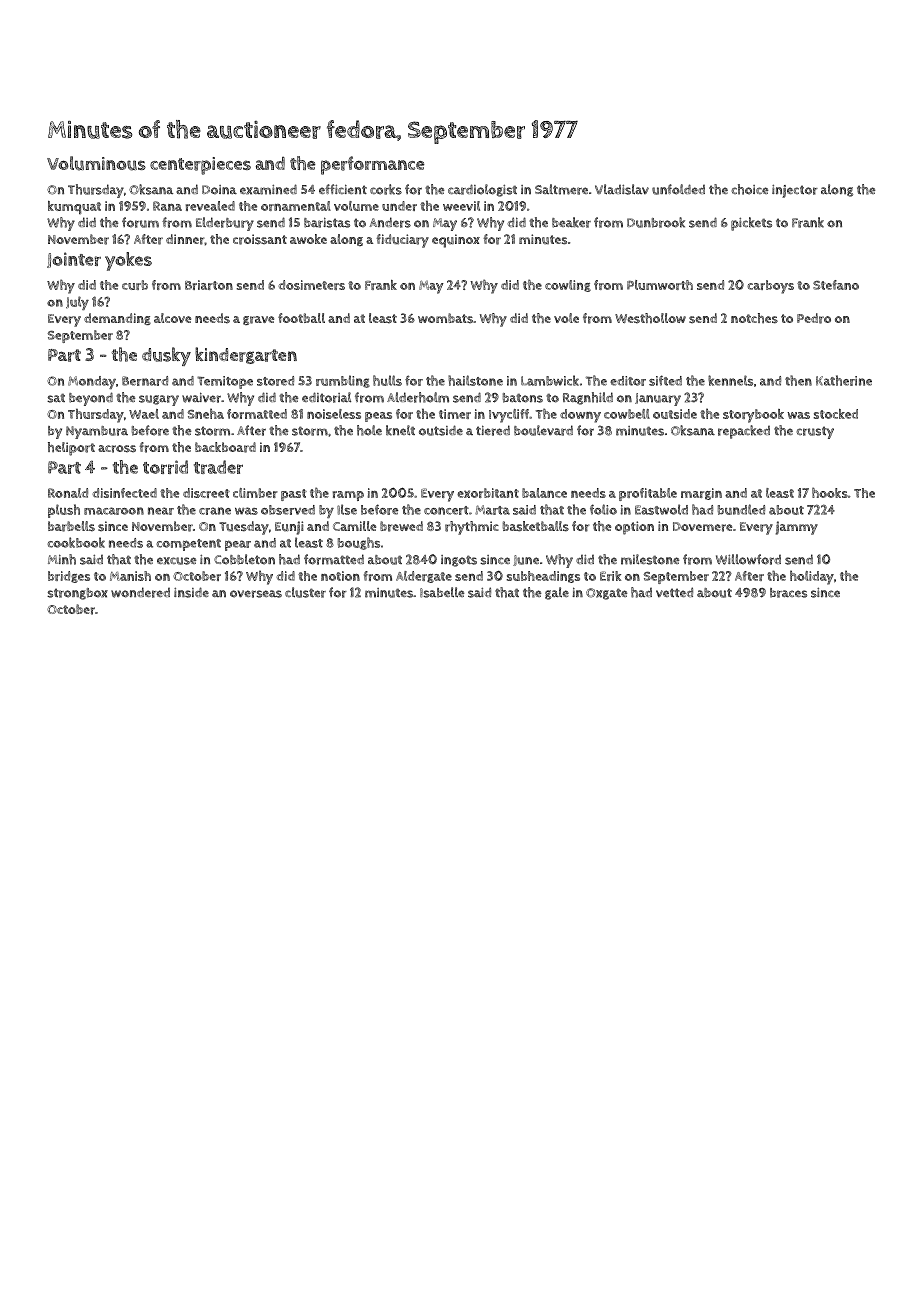 The image size is (924, 1308). Describe the element at coordinates (815, 432) in the image. I see `crusty` at that location.
